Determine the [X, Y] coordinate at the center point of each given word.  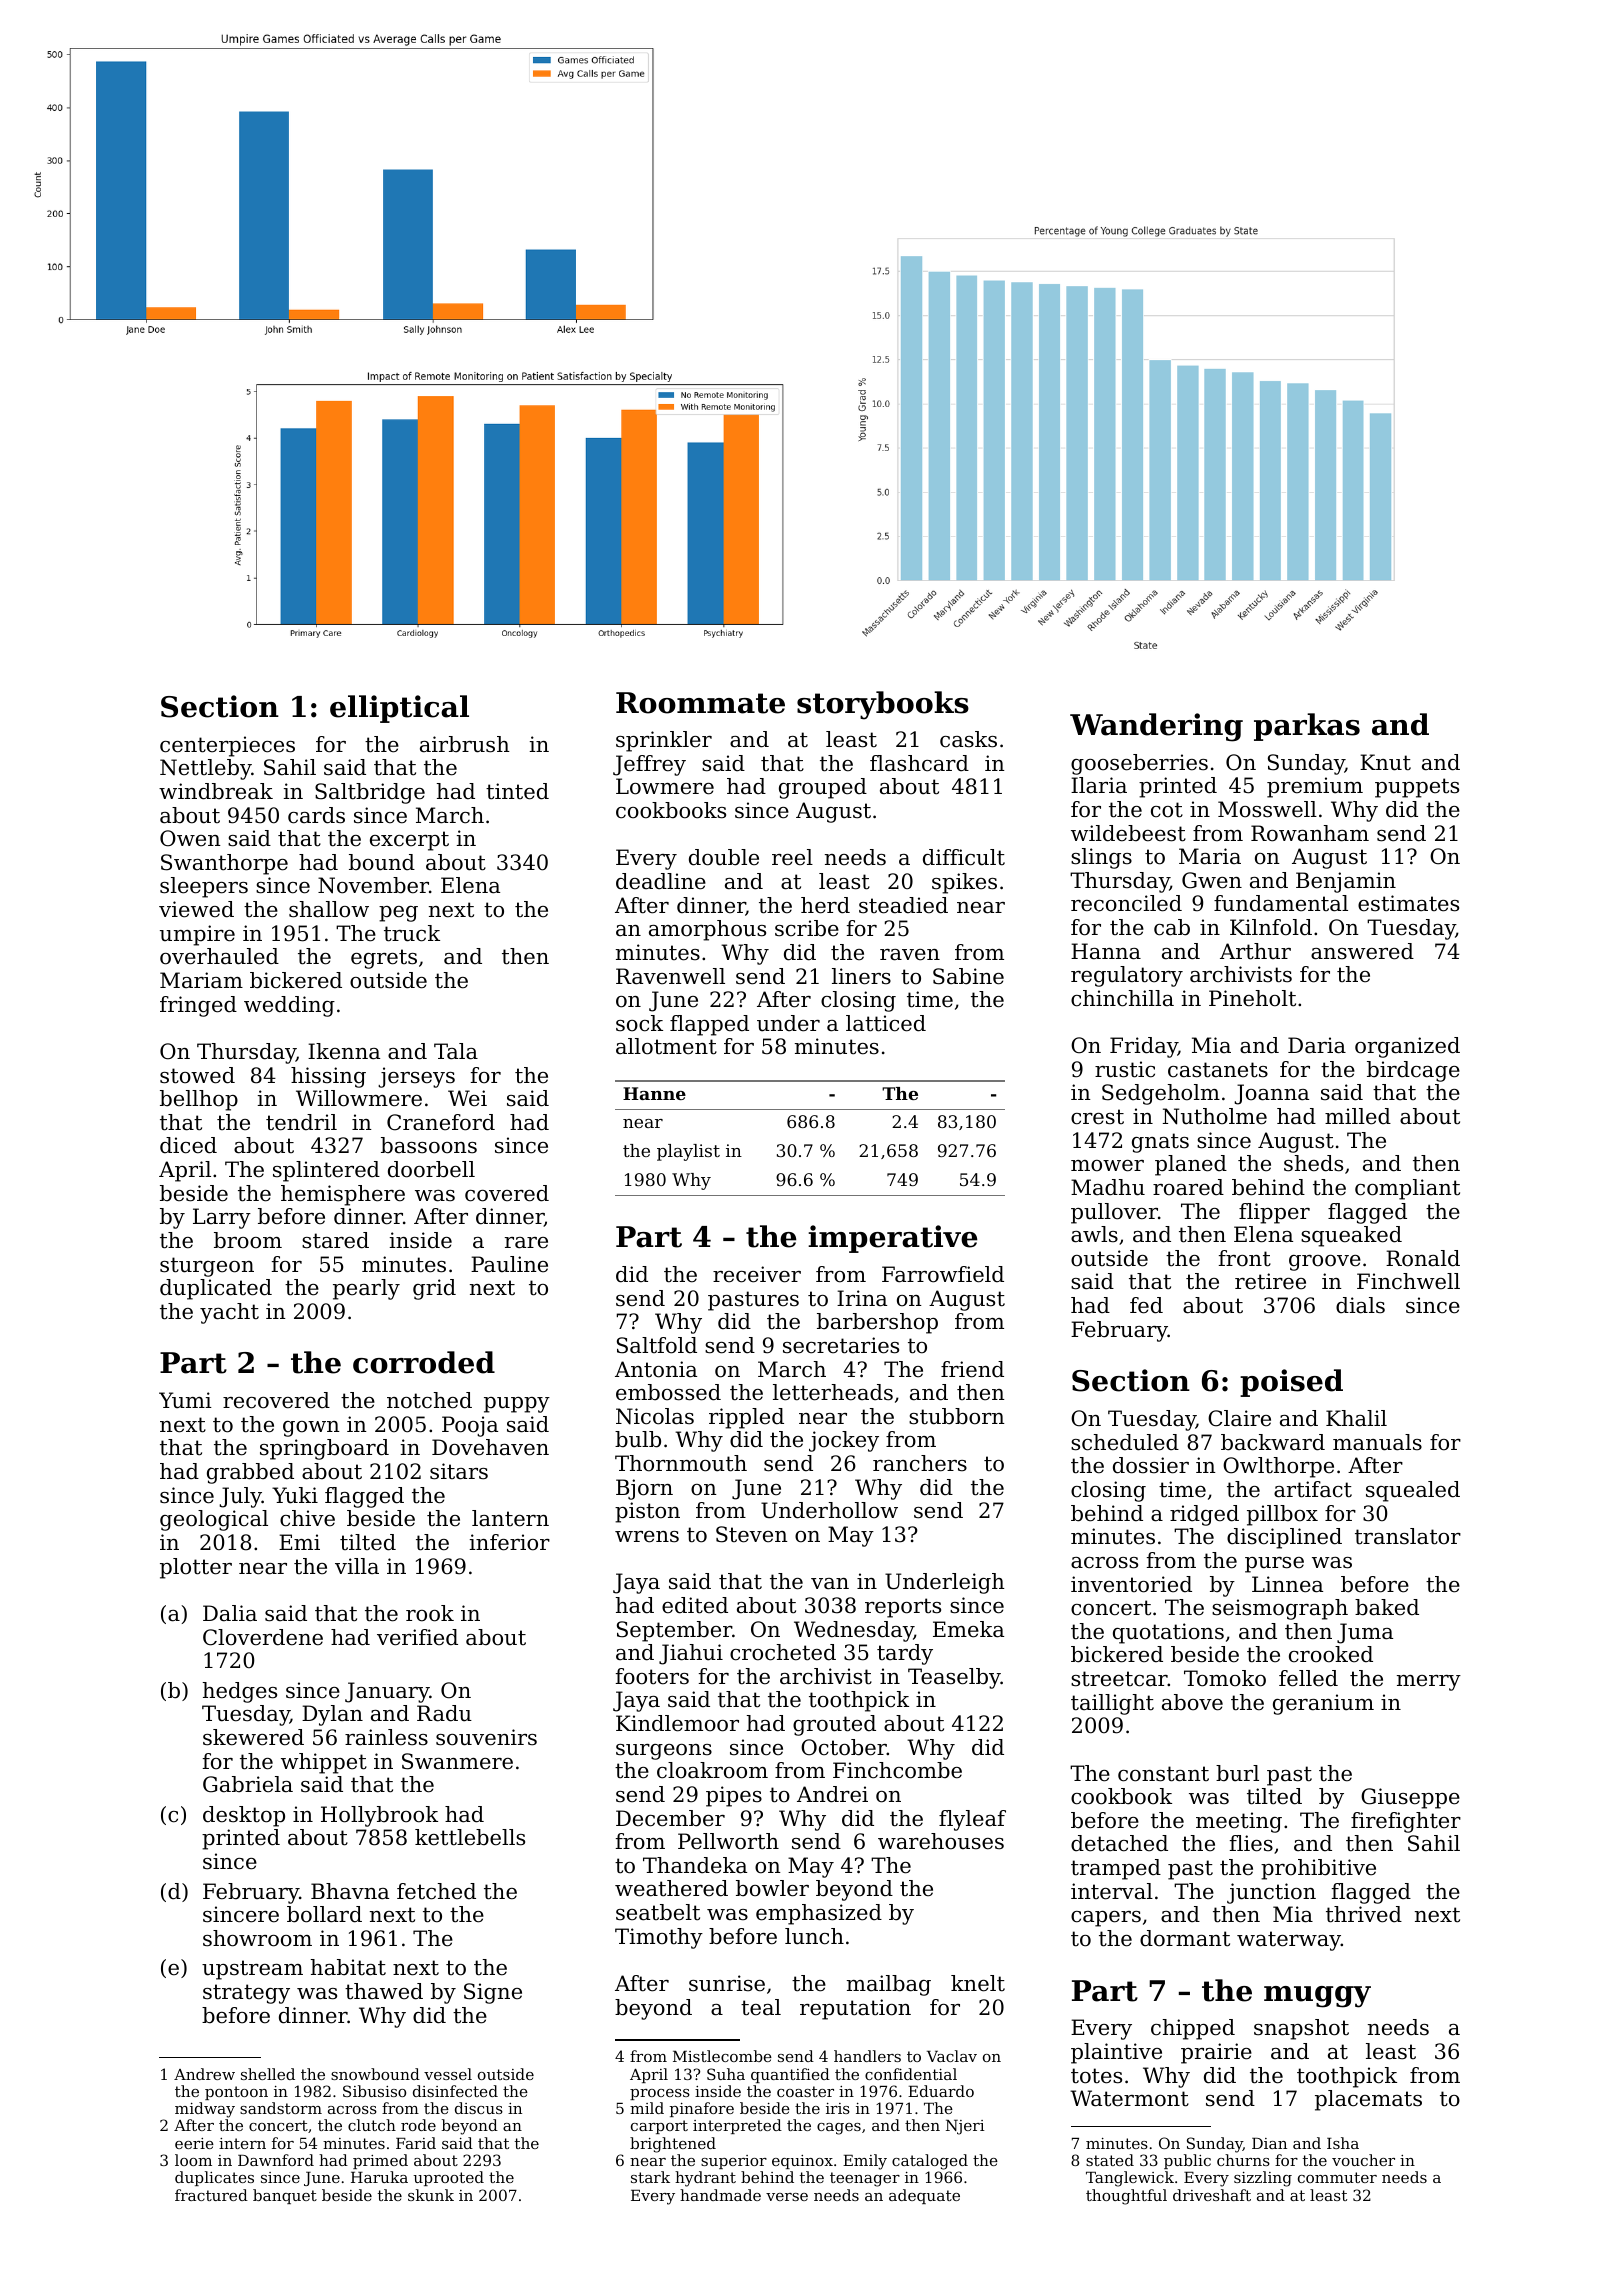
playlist [688, 1152]
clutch [372, 2125]
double [724, 857]
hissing [328, 1077]
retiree [1270, 1281]
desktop [244, 1816]
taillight [1112, 1704]
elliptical [399, 709]
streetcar [1119, 1679]
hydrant [705, 2179]
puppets [1417, 788]
